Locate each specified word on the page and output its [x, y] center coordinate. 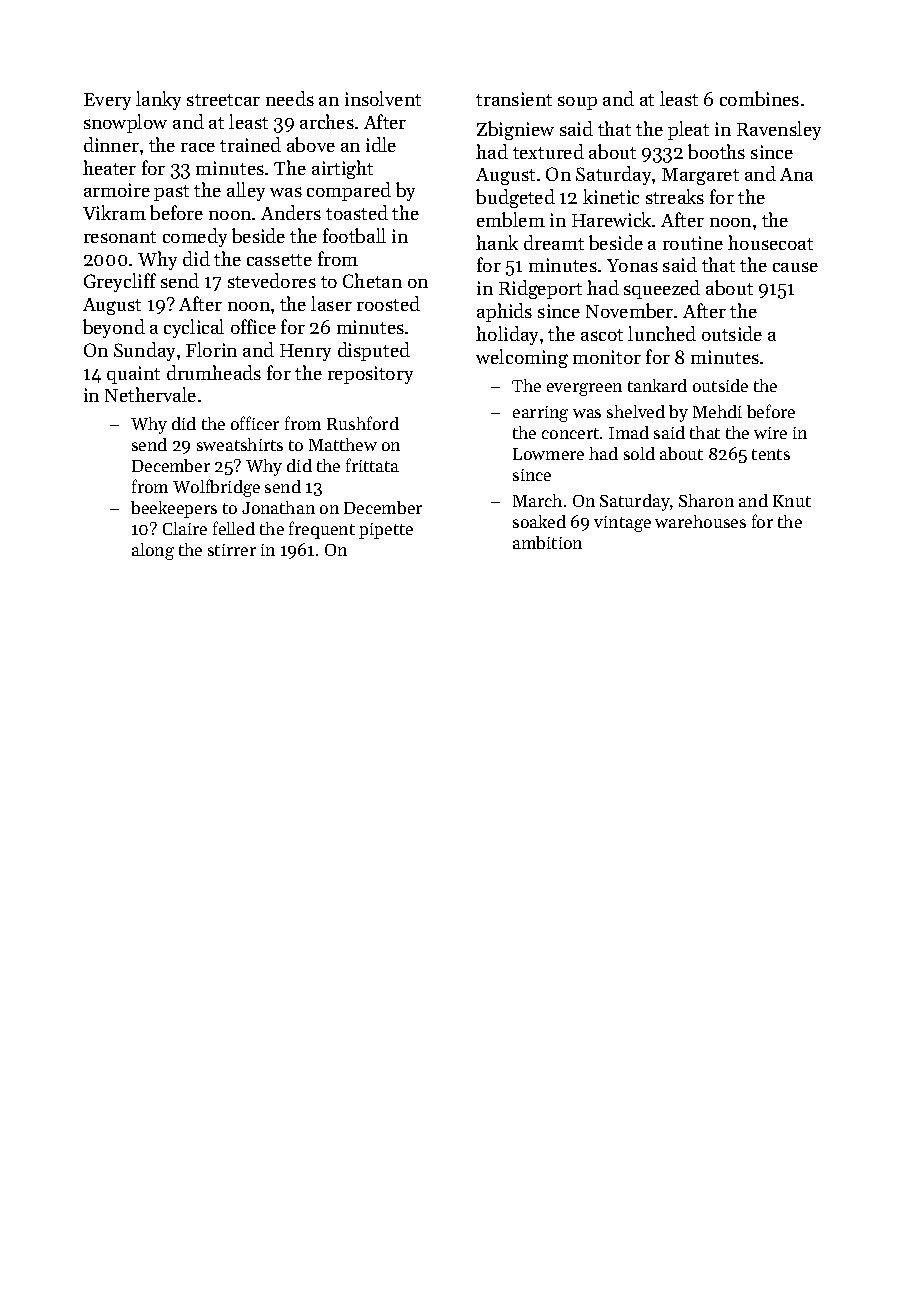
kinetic [611, 196]
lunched [662, 333]
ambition [547, 542]
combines [759, 98]
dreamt [554, 242]
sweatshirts [240, 444]
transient [514, 99]
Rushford [363, 423]
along [153, 551]
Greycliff [120, 282]
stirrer [232, 550]
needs [290, 98]
